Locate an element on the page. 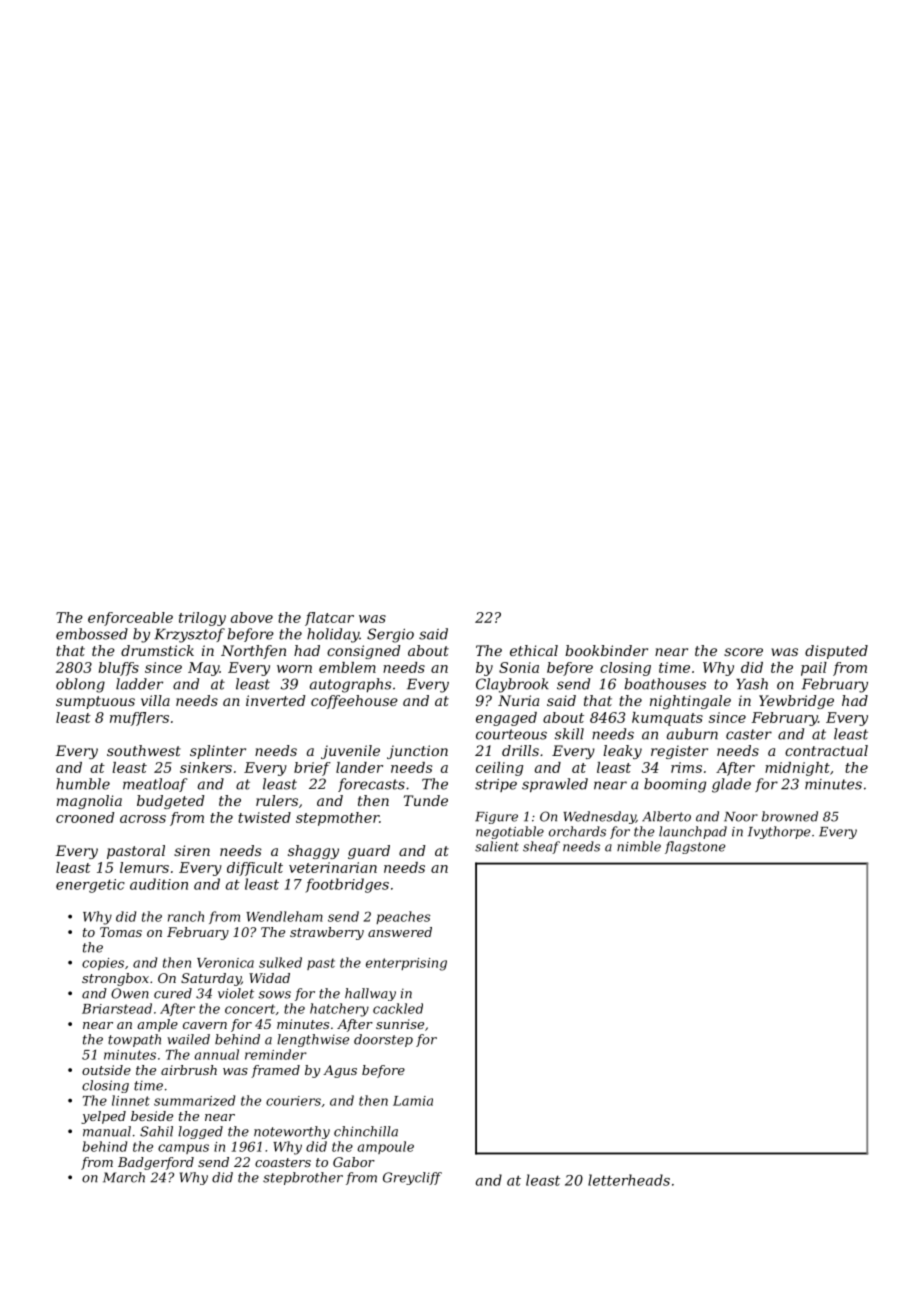 This image has height=1314, width=924. May is located at coordinates (204, 669).
